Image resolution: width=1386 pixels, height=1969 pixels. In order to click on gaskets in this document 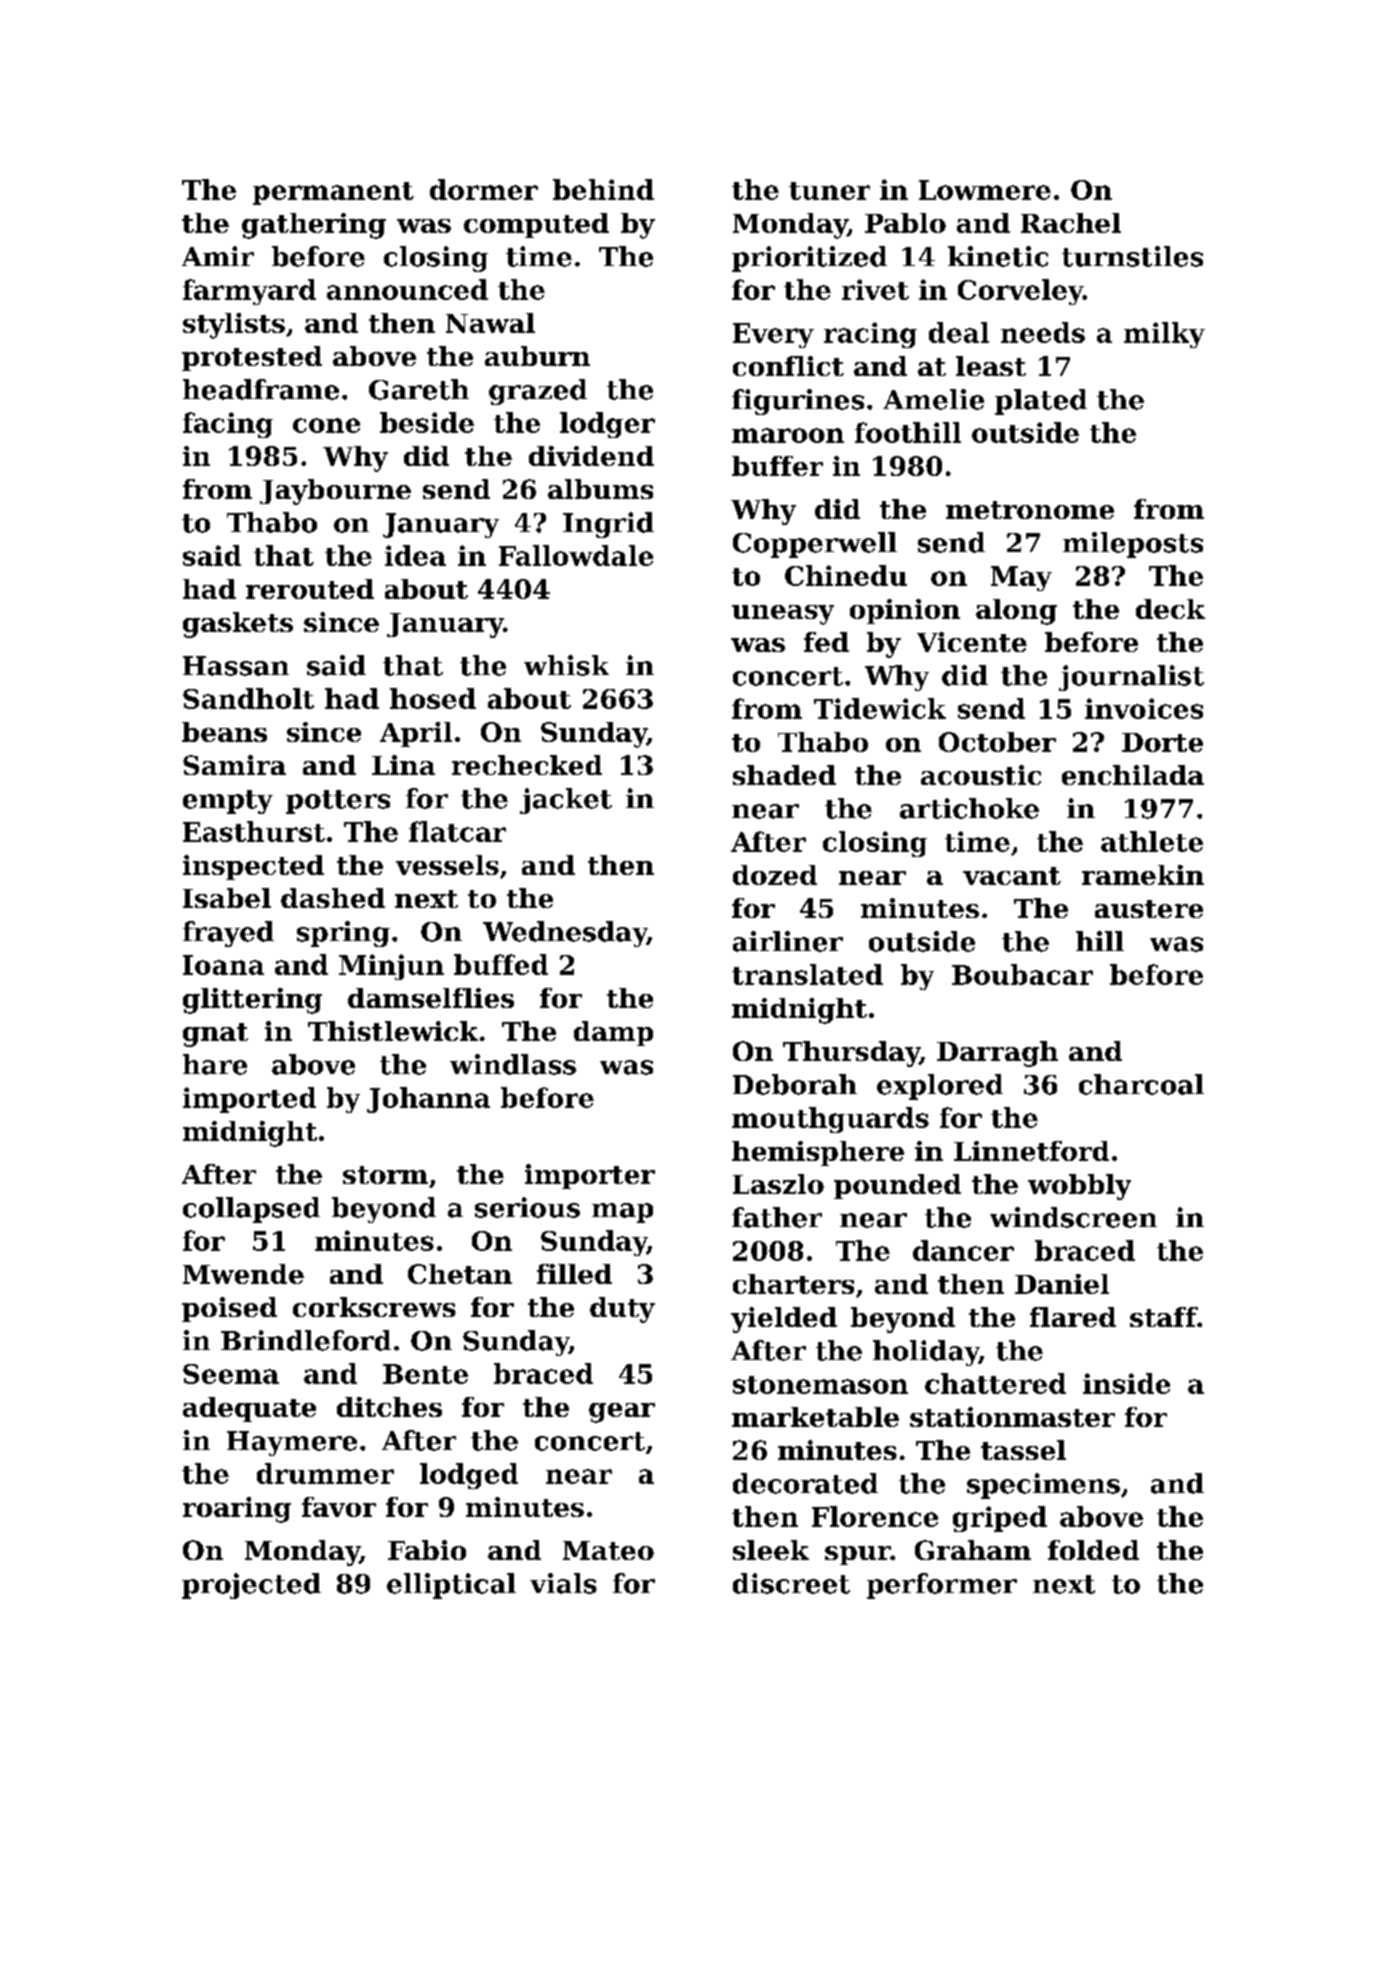, I will do `click(238, 625)`.
